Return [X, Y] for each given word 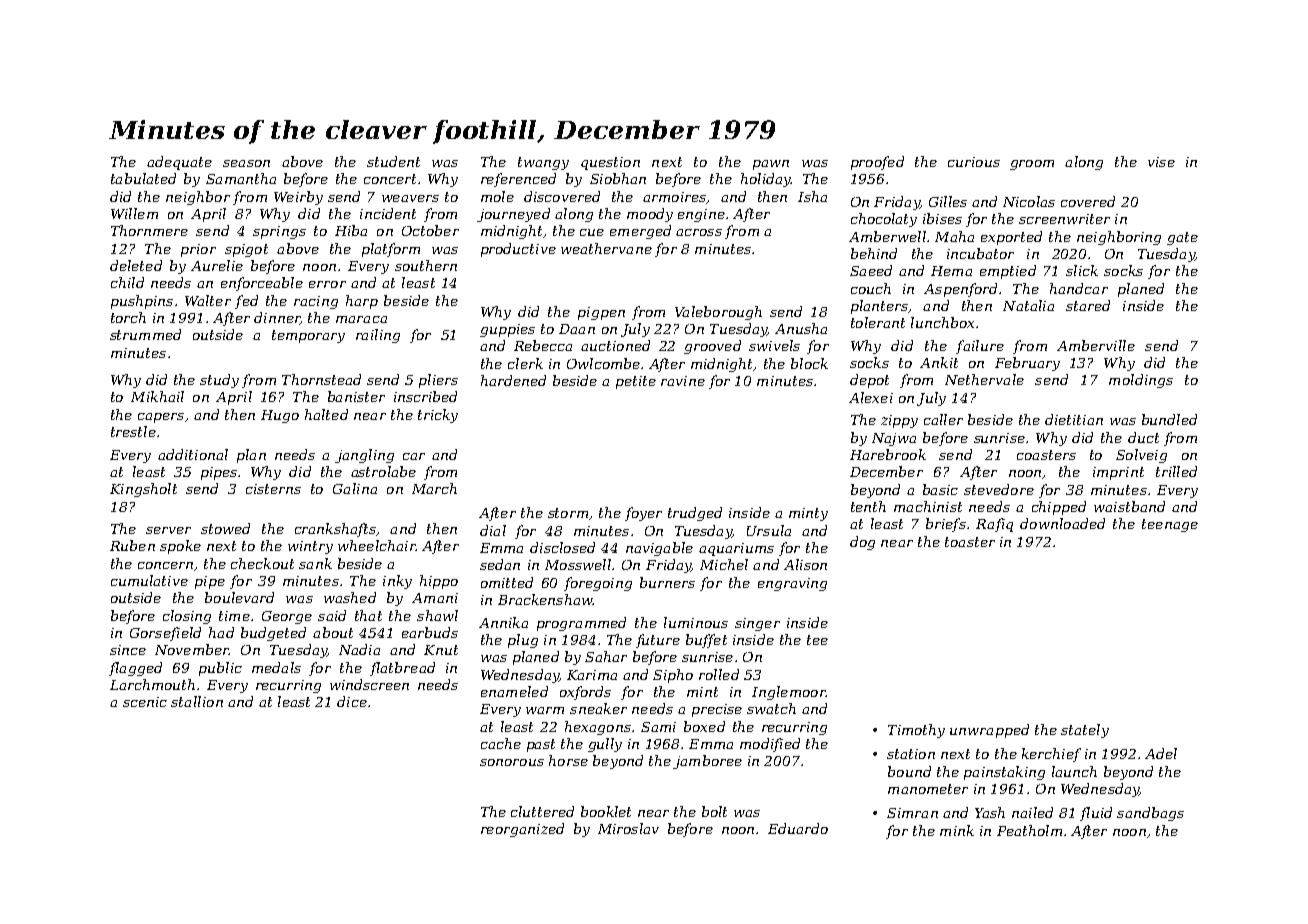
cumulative [149, 580]
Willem [134, 213]
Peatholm [1029, 830]
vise [1161, 162]
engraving [792, 584]
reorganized [522, 830]
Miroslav [628, 828]
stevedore [999, 489]
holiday [766, 180]
